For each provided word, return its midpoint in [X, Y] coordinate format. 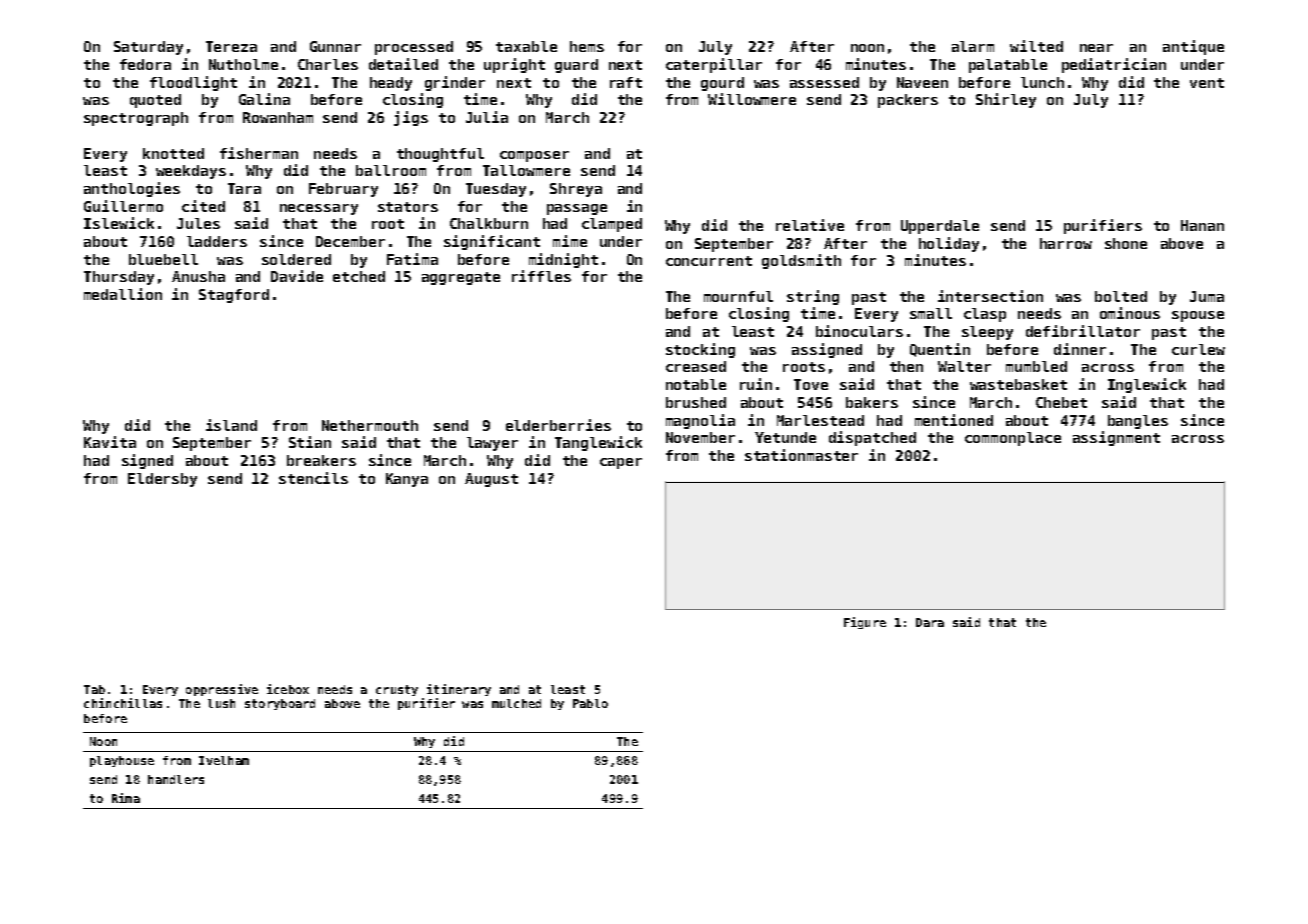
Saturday [148, 48]
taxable [526, 46]
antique [1193, 47]
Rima [126, 798]
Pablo [590, 703]
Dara [930, 622]
